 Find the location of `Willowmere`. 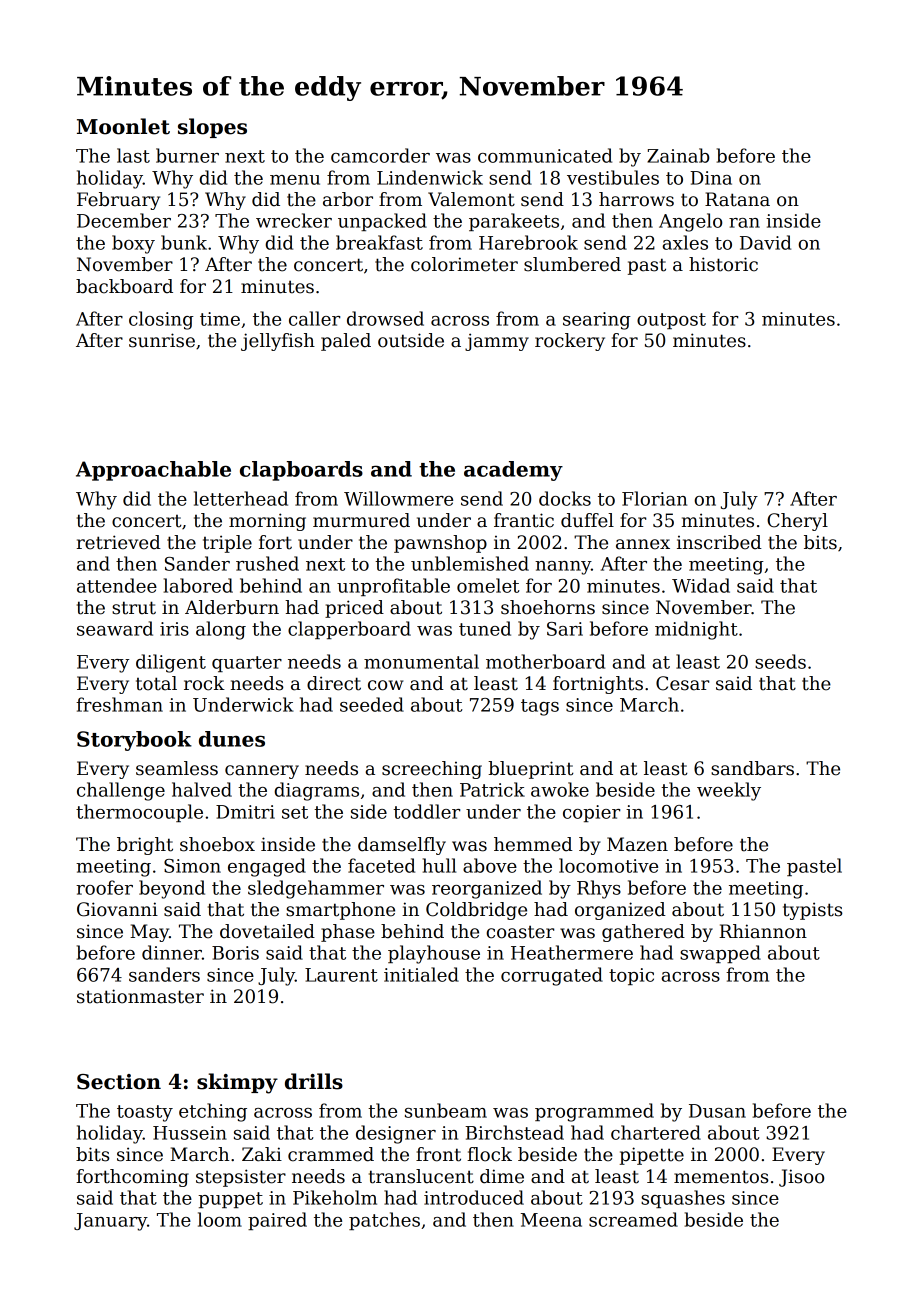

Willowmere is located at coordinates (398, 498).
